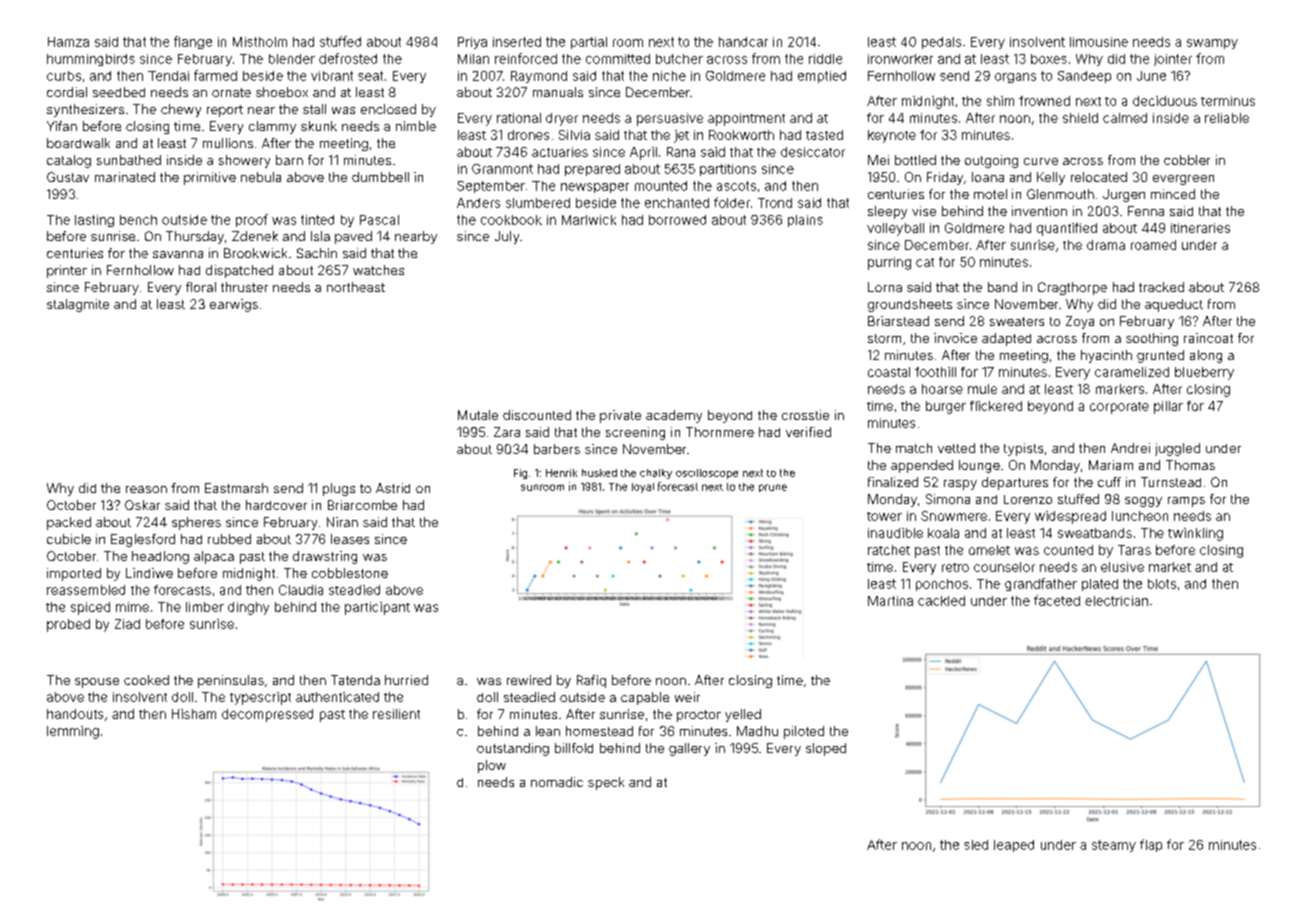 Image resolution: width=1308 pixels, height=924 pixels. I want to click on nomadic, so click(557, 782).
